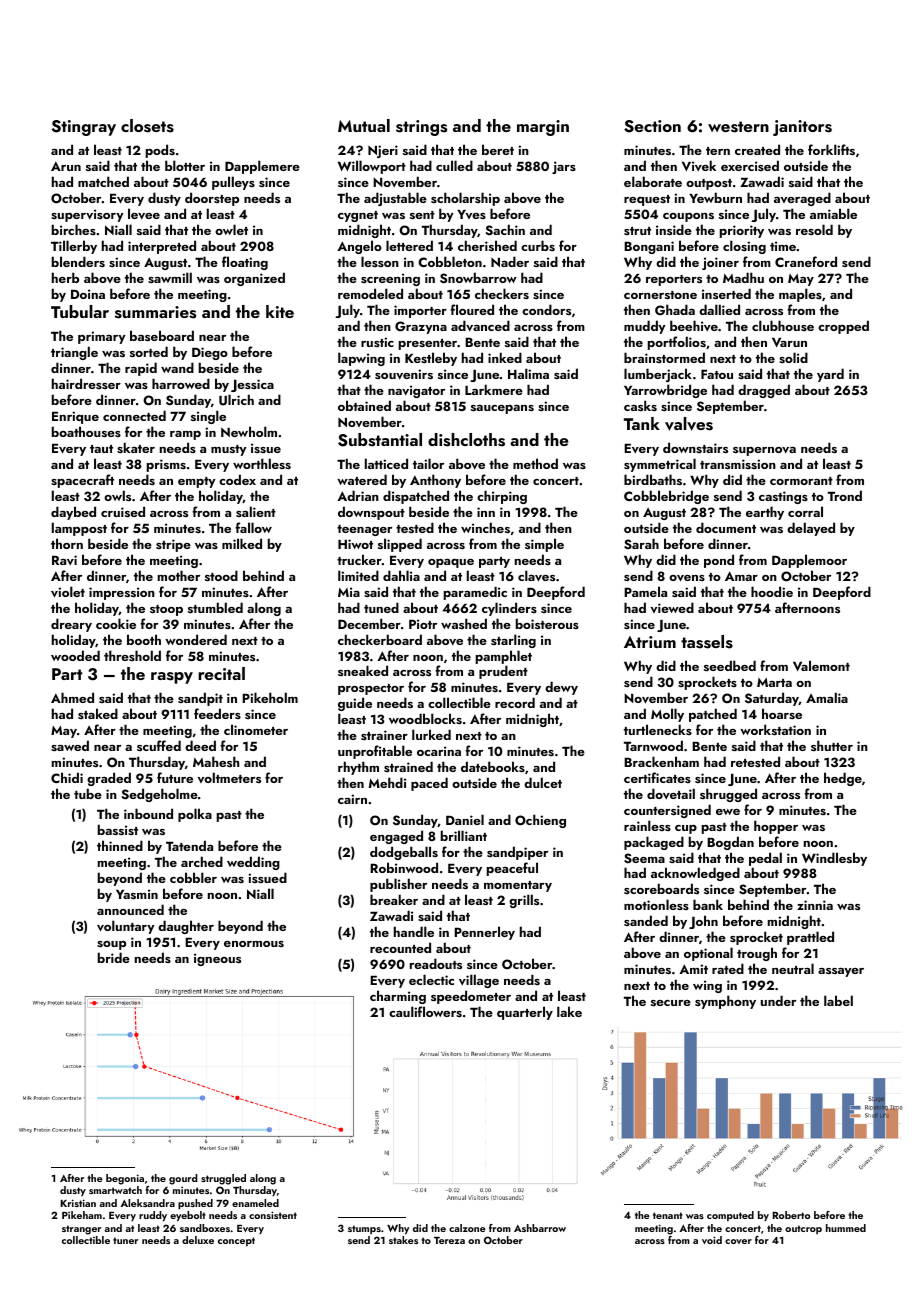 This screenshot has width=924, height=1308. I want to click on Section, so click(652, 126).
